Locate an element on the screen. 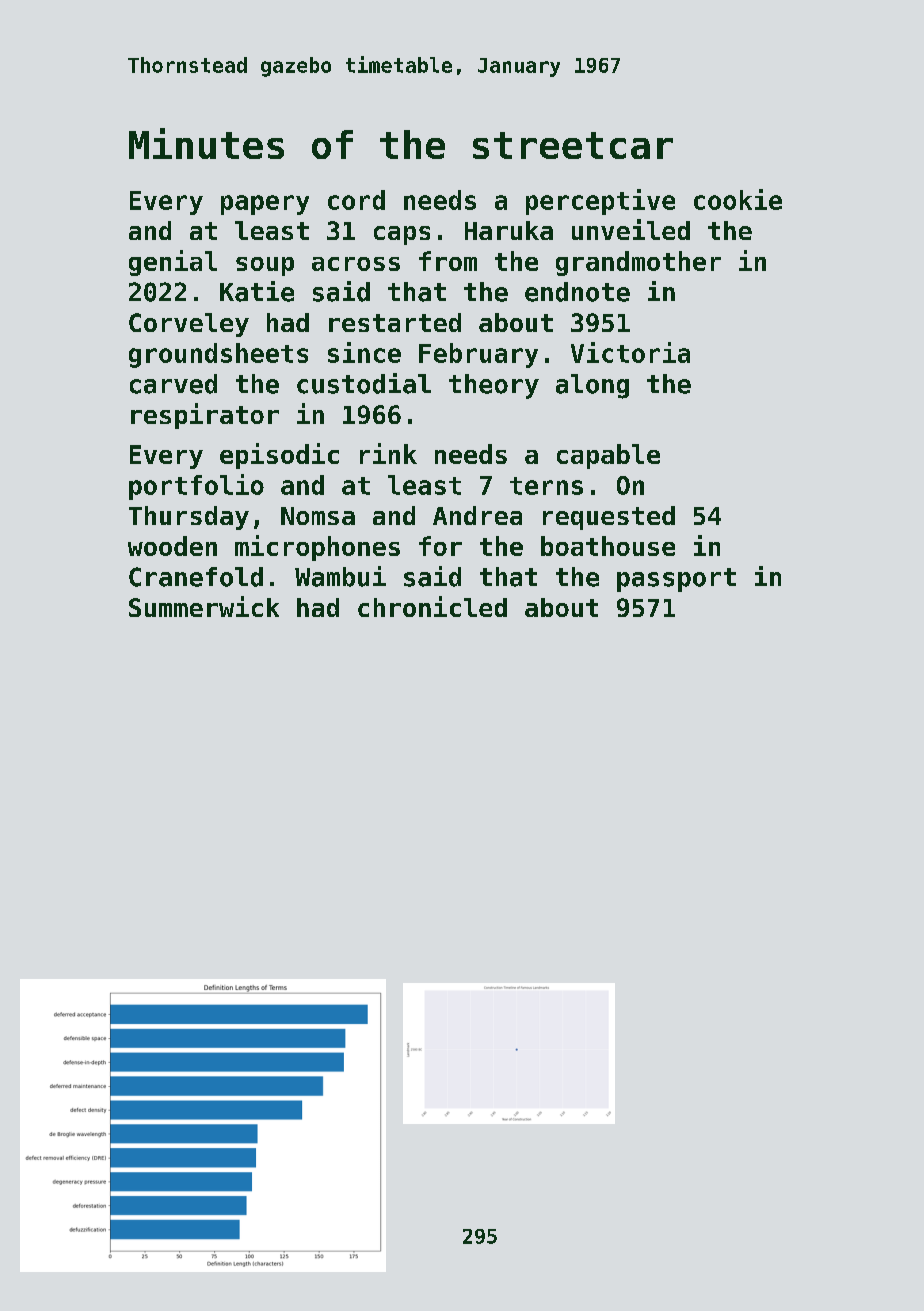  unveiled is located at coordinates (631, 229).
